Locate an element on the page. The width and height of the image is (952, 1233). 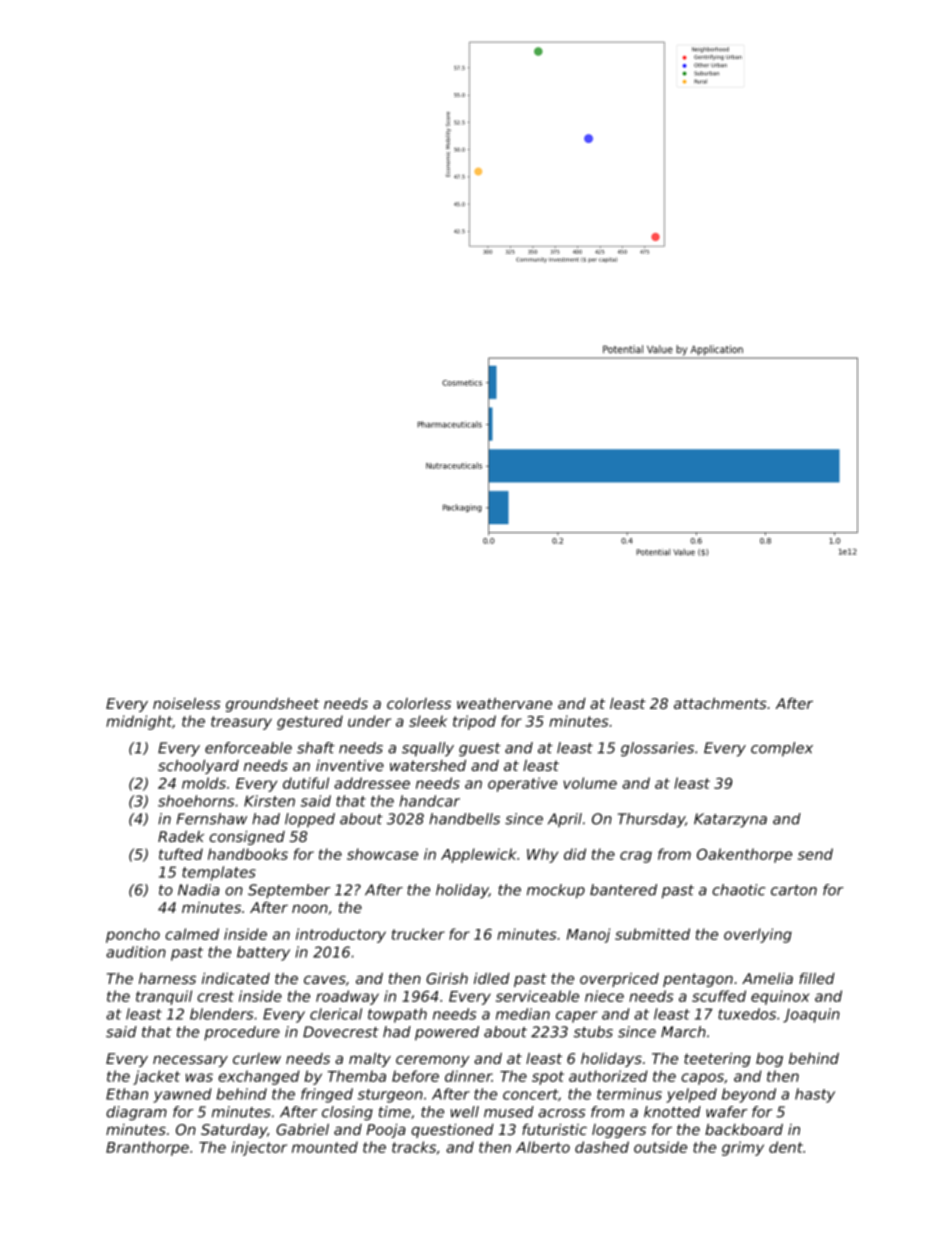
handbells is located at coordinates (464, 819).
